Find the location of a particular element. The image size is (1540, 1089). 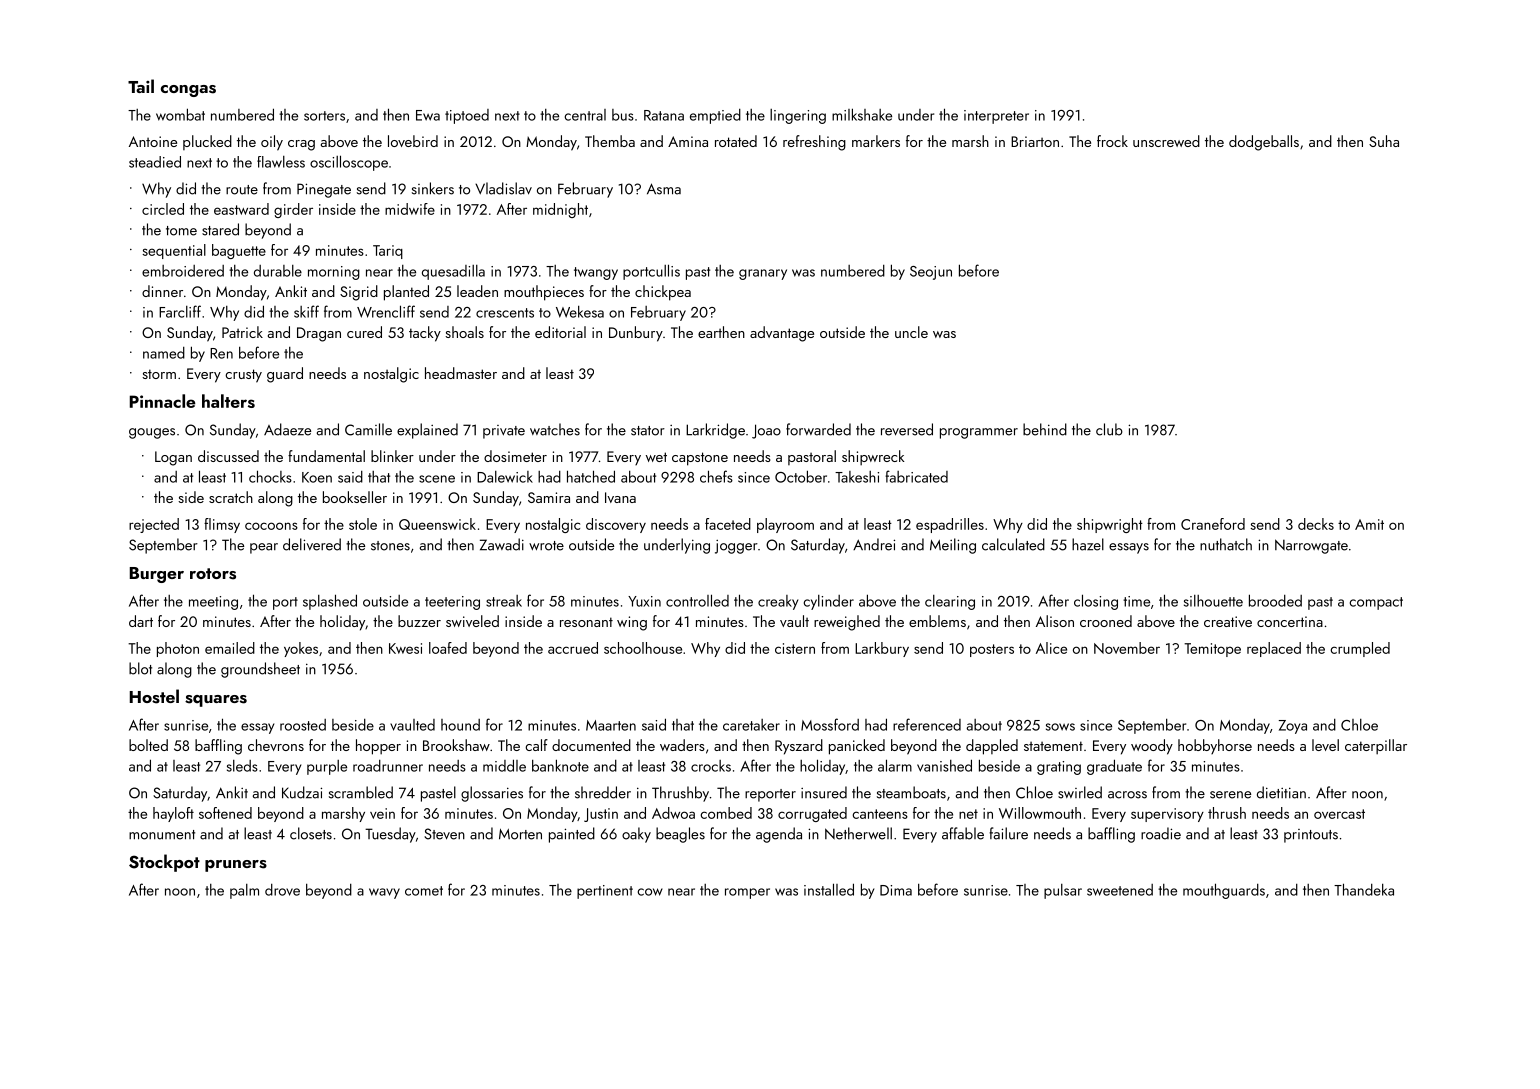

route is located at coordinates (242, 190).
